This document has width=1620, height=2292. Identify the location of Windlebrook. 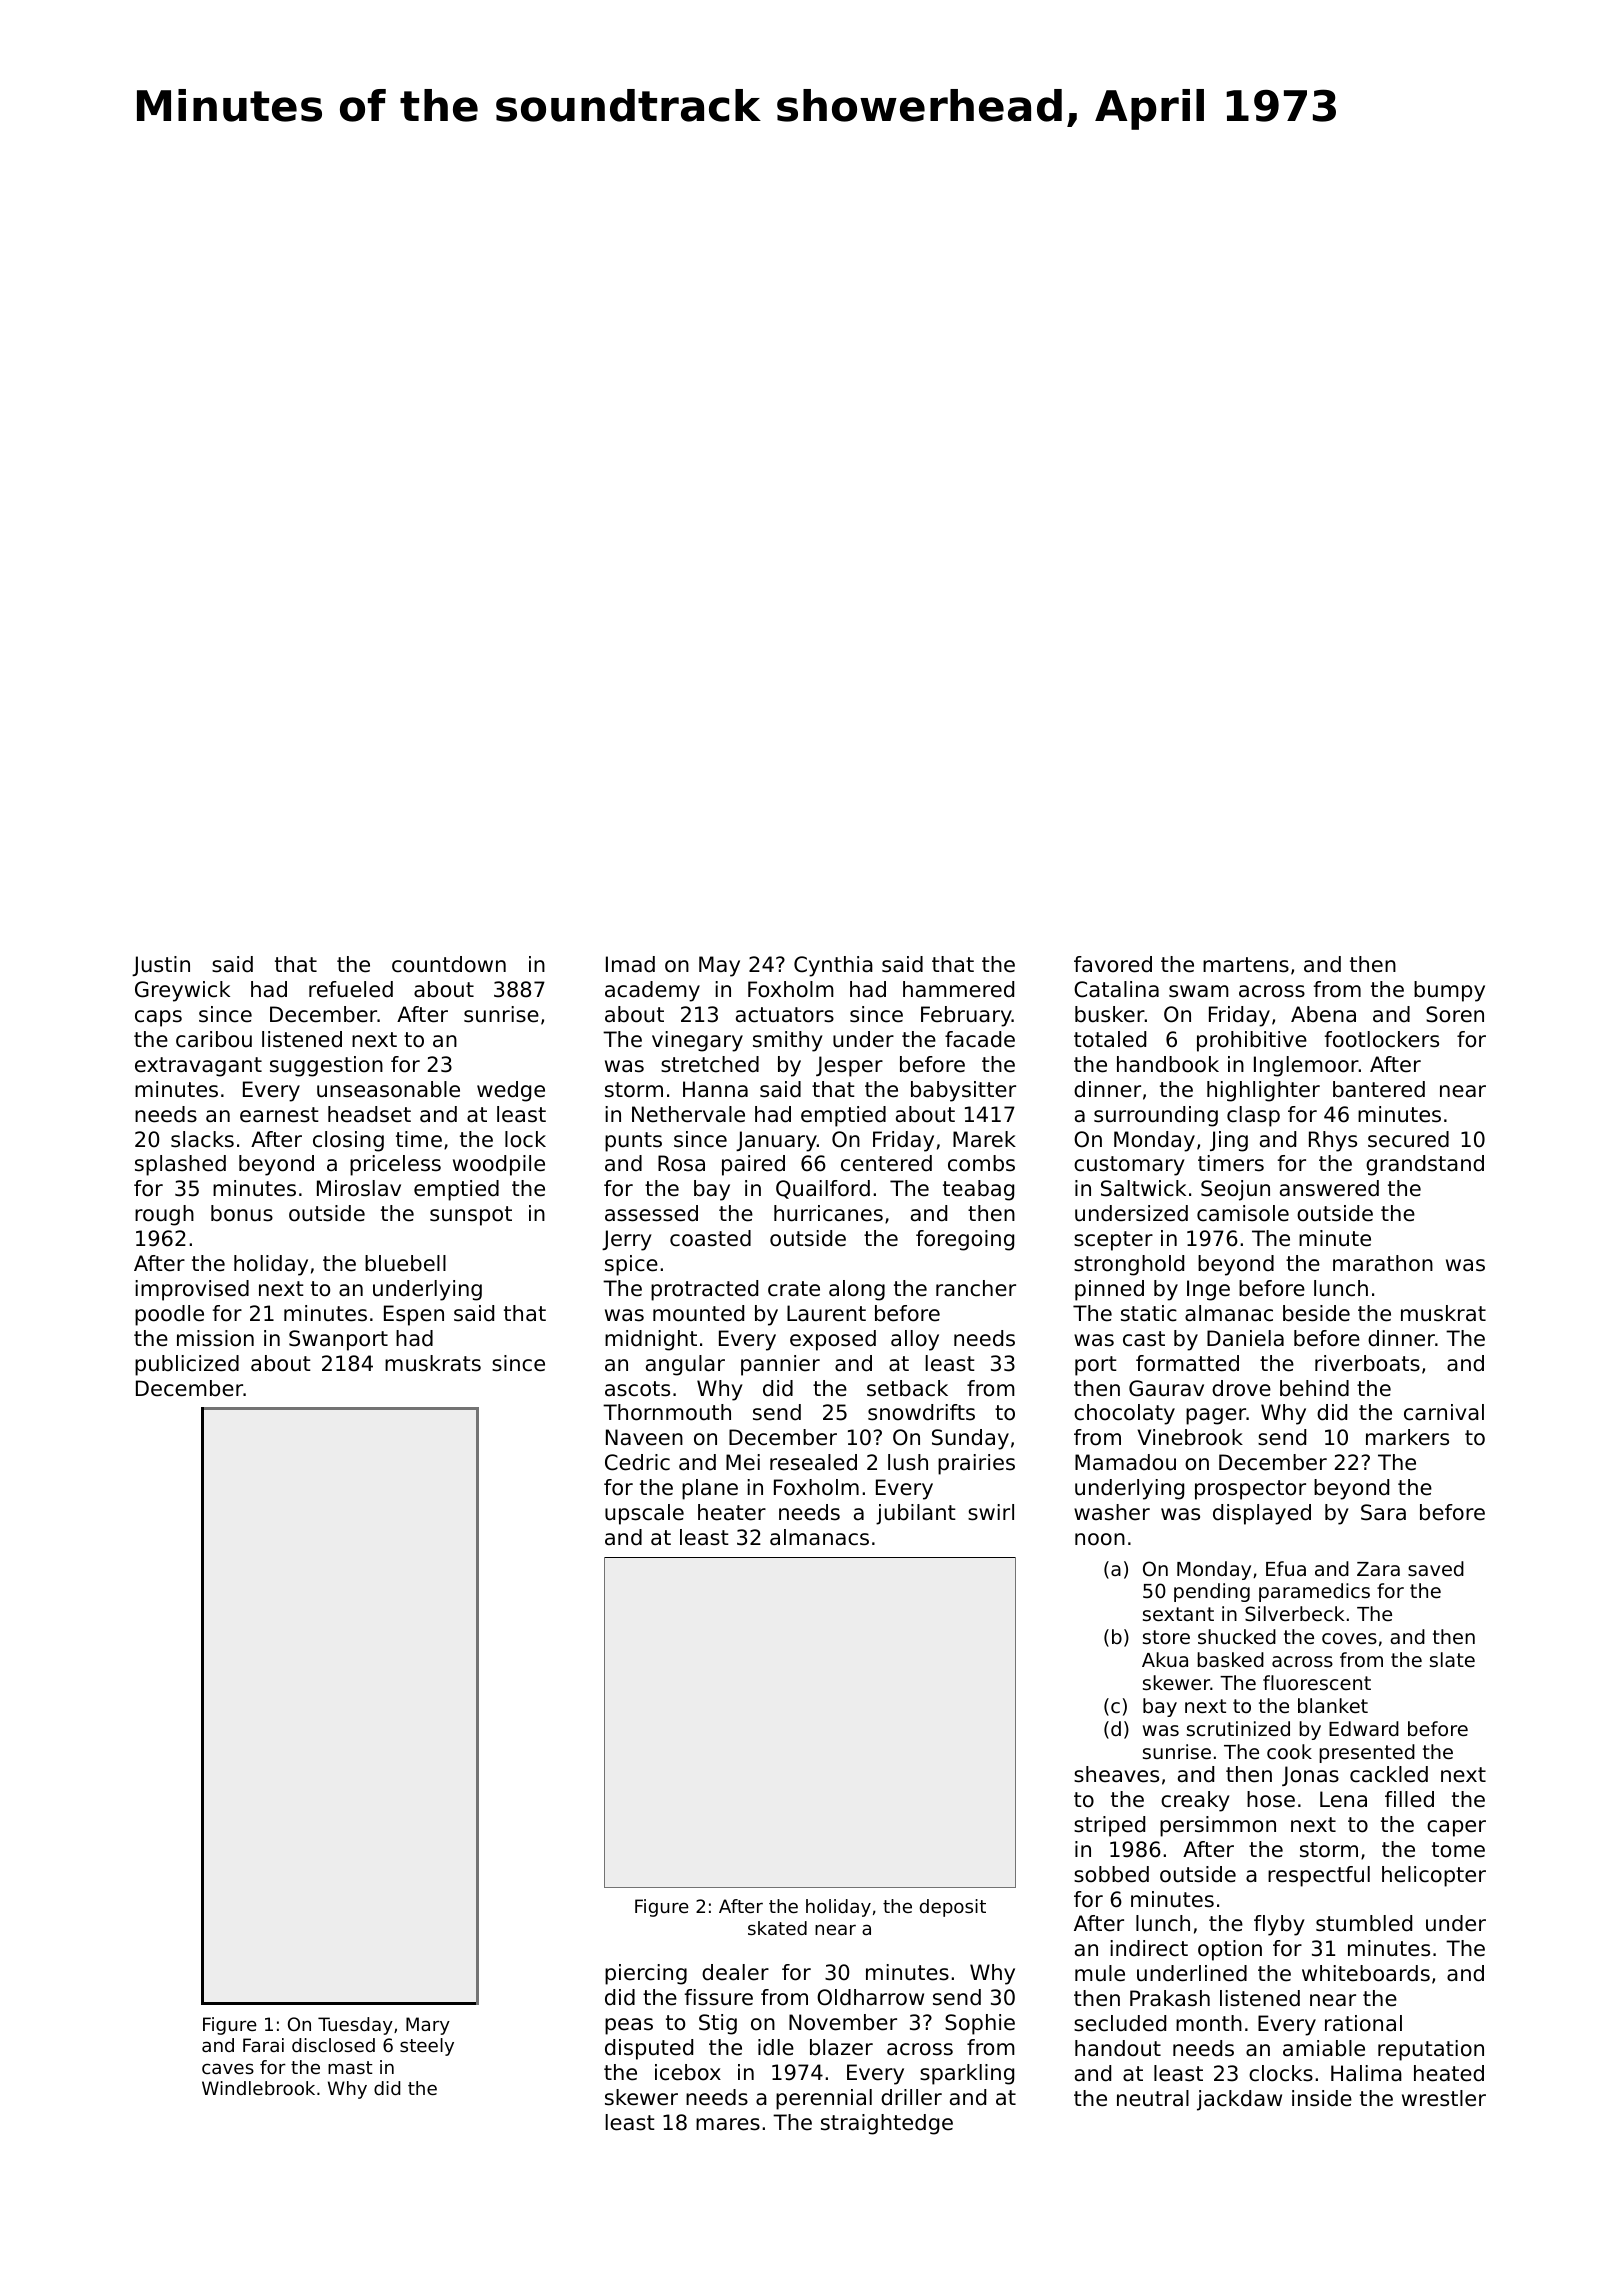
(258, 2088).
